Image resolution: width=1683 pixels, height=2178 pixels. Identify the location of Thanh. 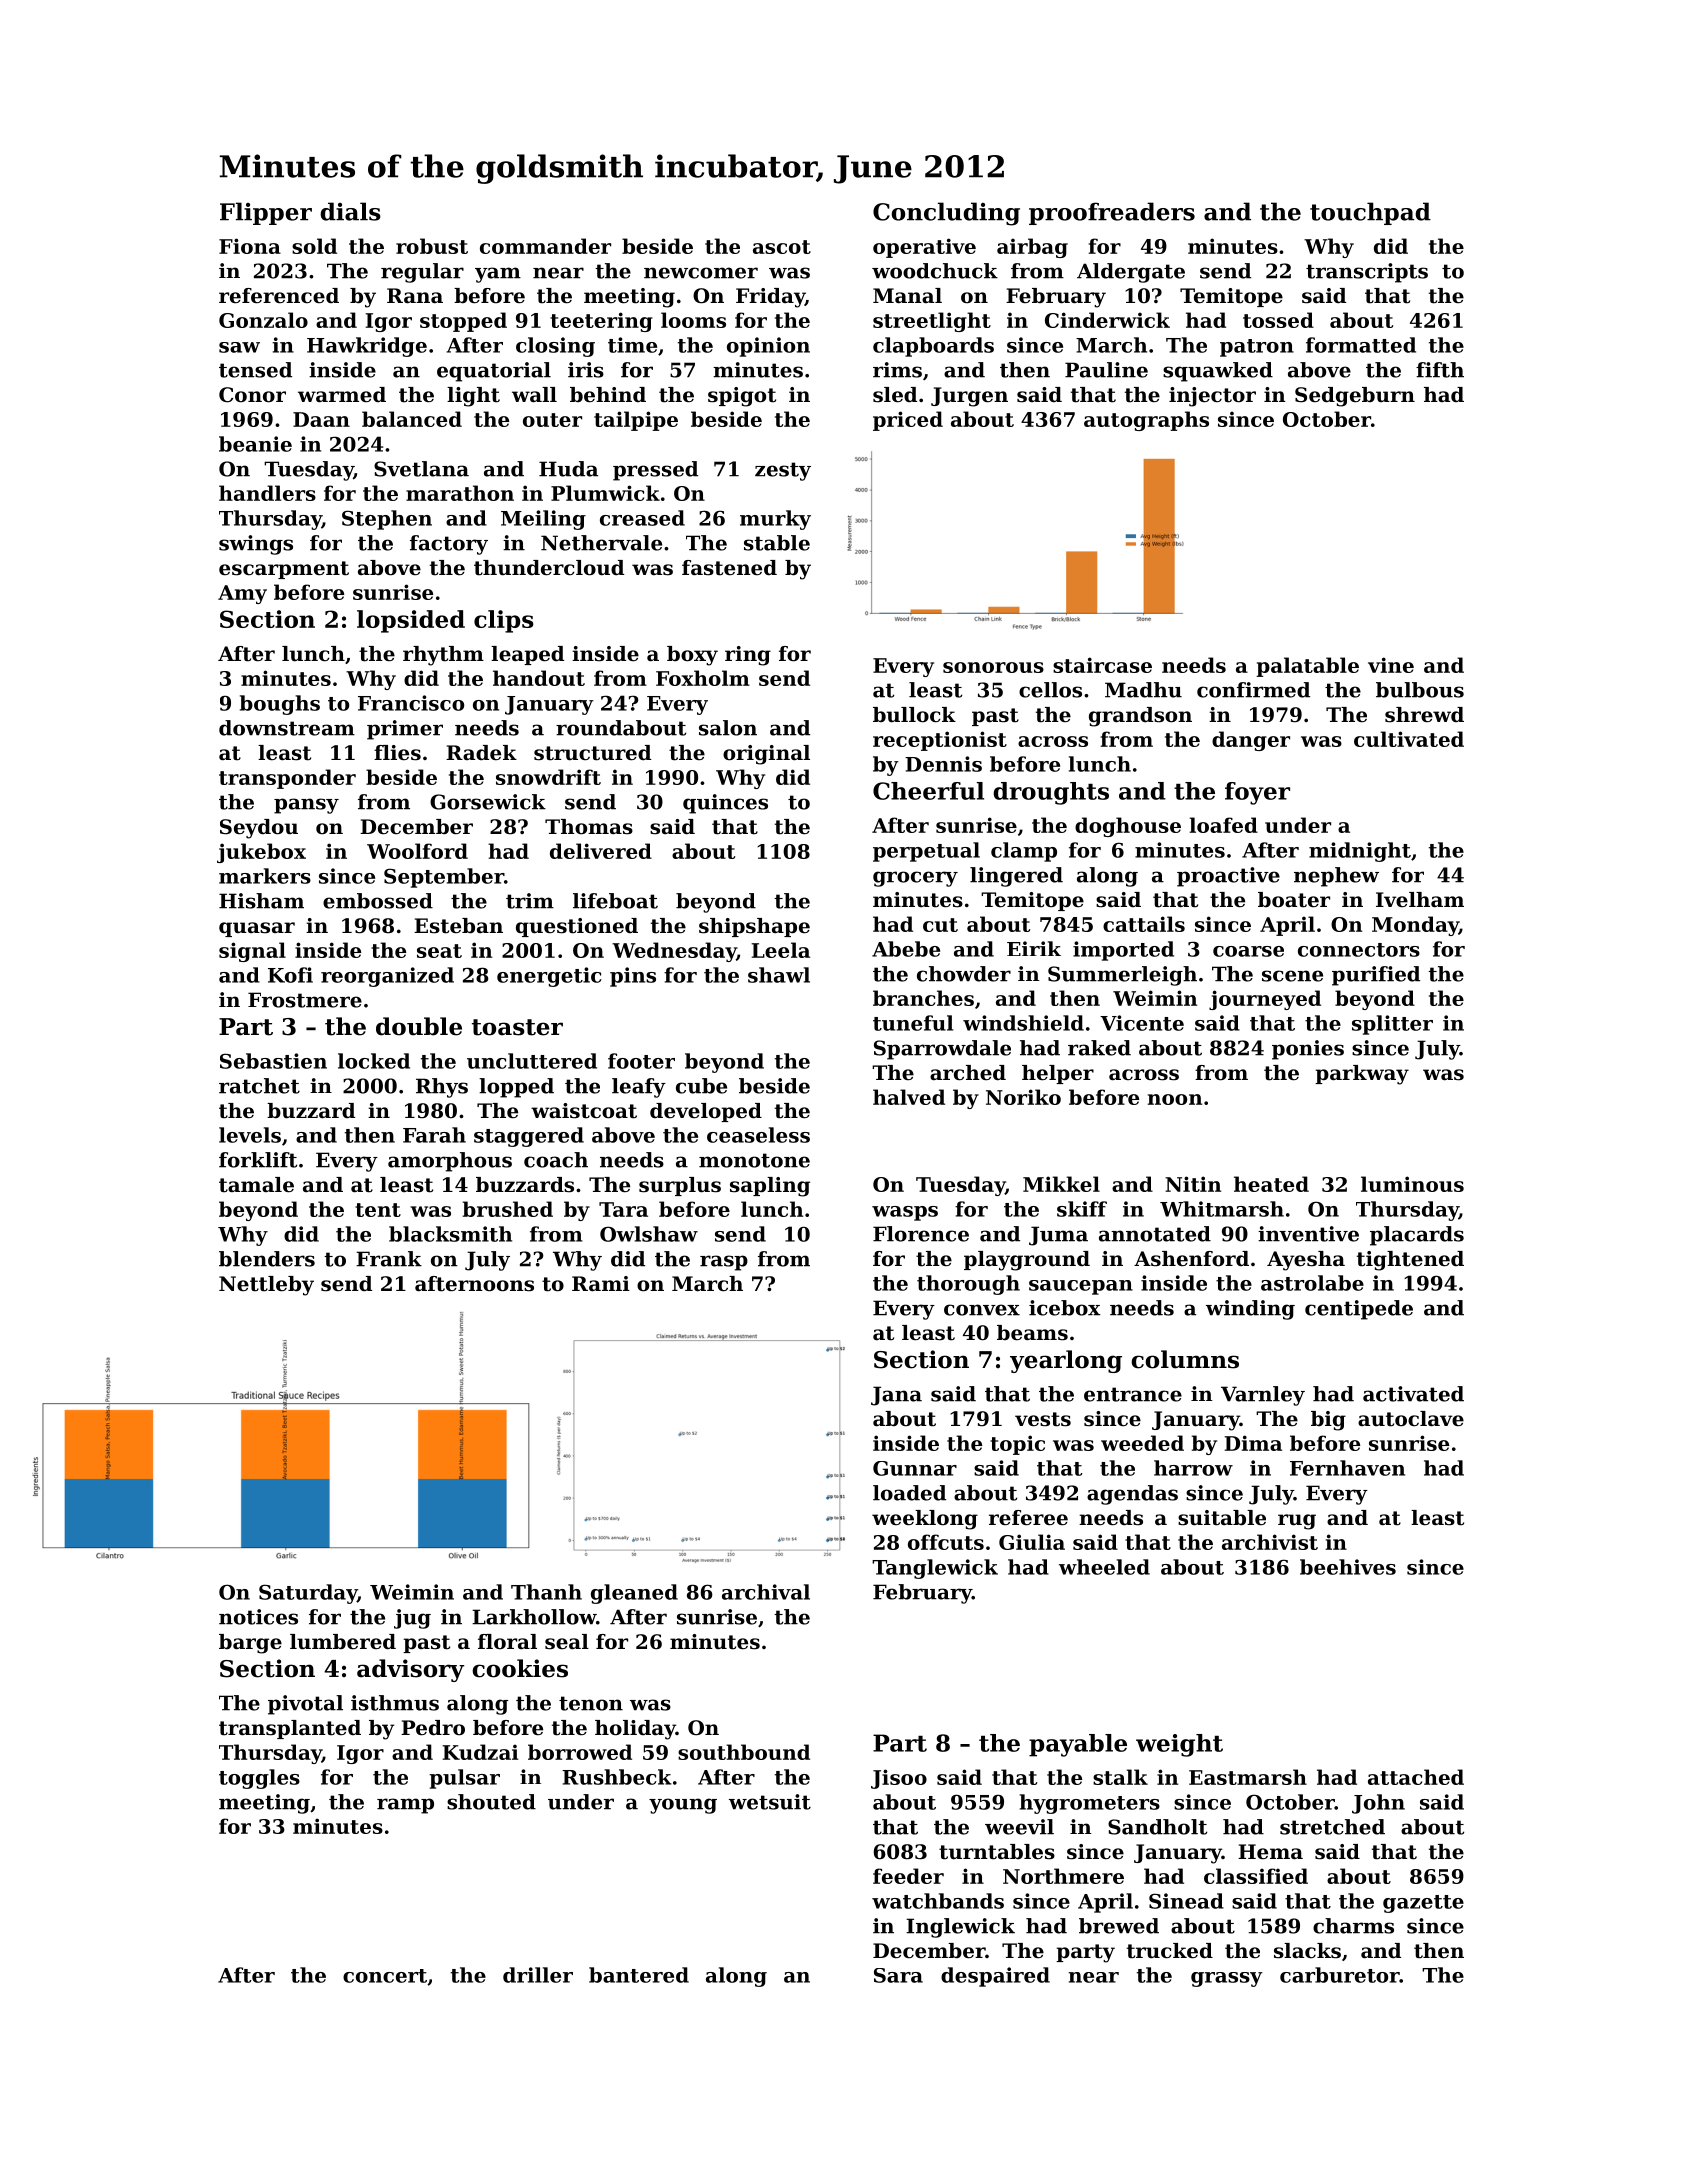
(546, 1592).
